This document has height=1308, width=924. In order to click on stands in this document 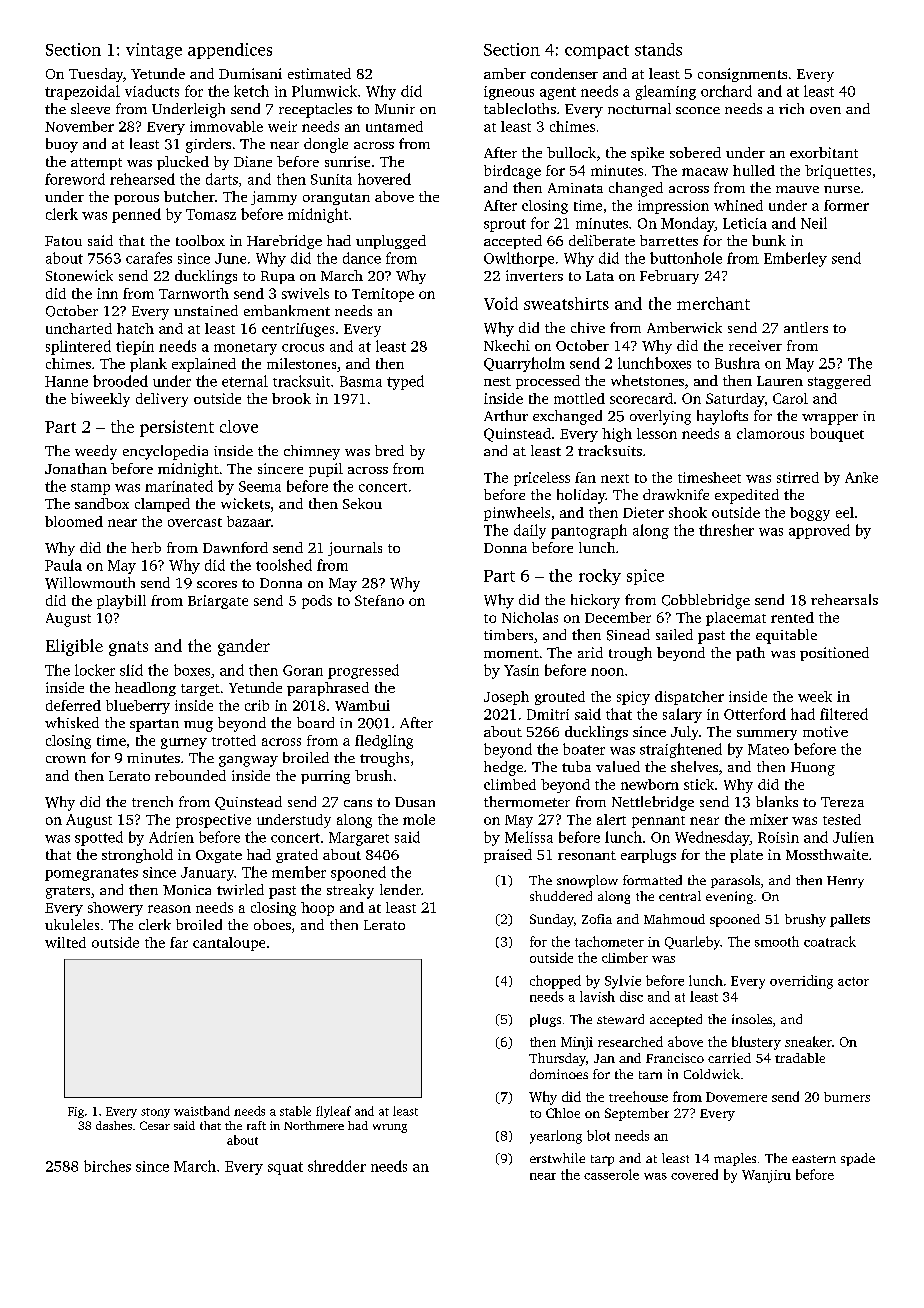, I will do `click(658, 49)`.
